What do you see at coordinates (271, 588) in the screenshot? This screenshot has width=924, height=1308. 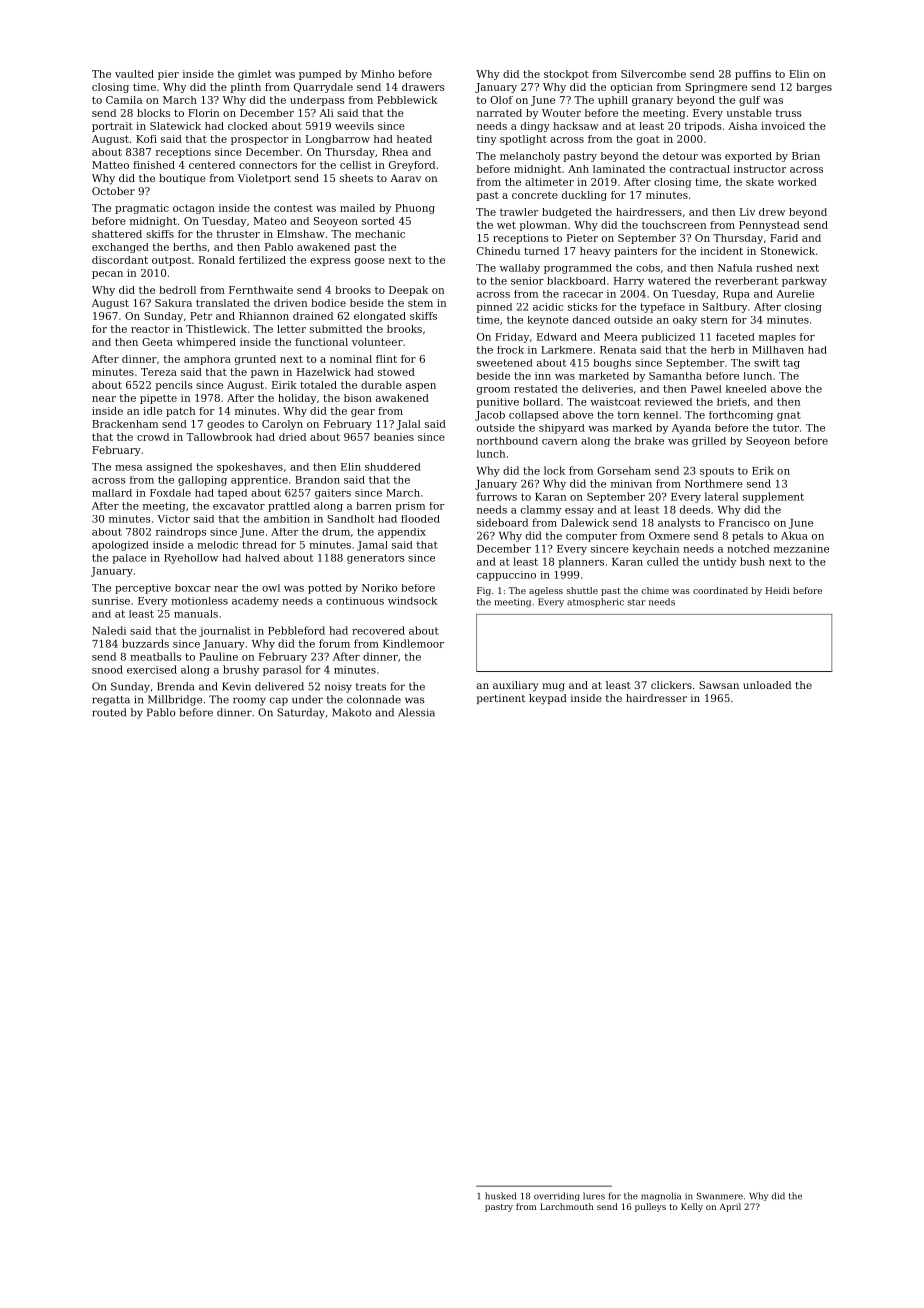 I see `owl` at bounding box center [271, 588].
